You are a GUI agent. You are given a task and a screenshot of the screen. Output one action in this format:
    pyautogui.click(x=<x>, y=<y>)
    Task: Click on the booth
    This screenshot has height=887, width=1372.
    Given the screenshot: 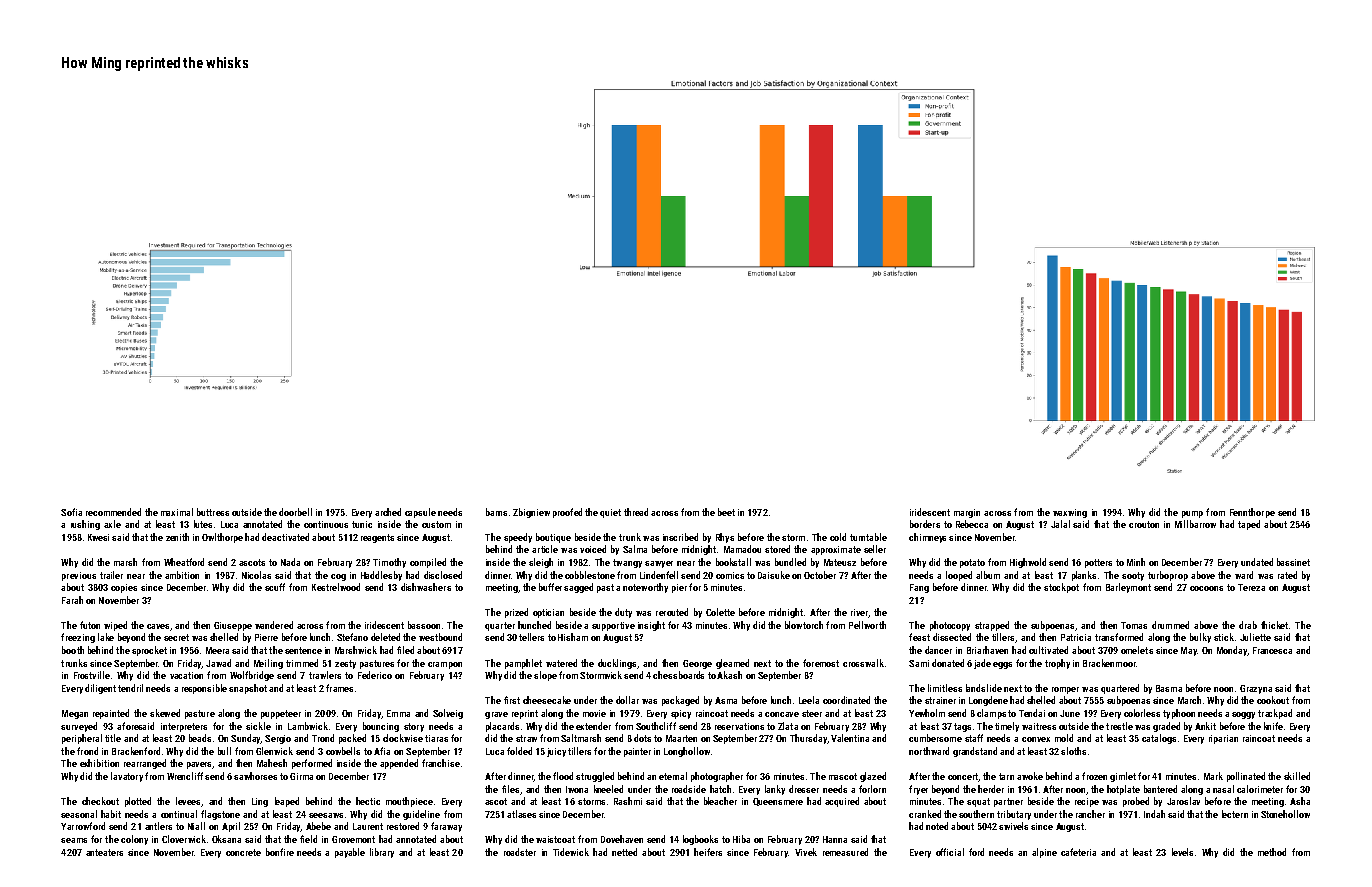 What is the action you would take?
    pyautogui.click(x=73, y=650)
